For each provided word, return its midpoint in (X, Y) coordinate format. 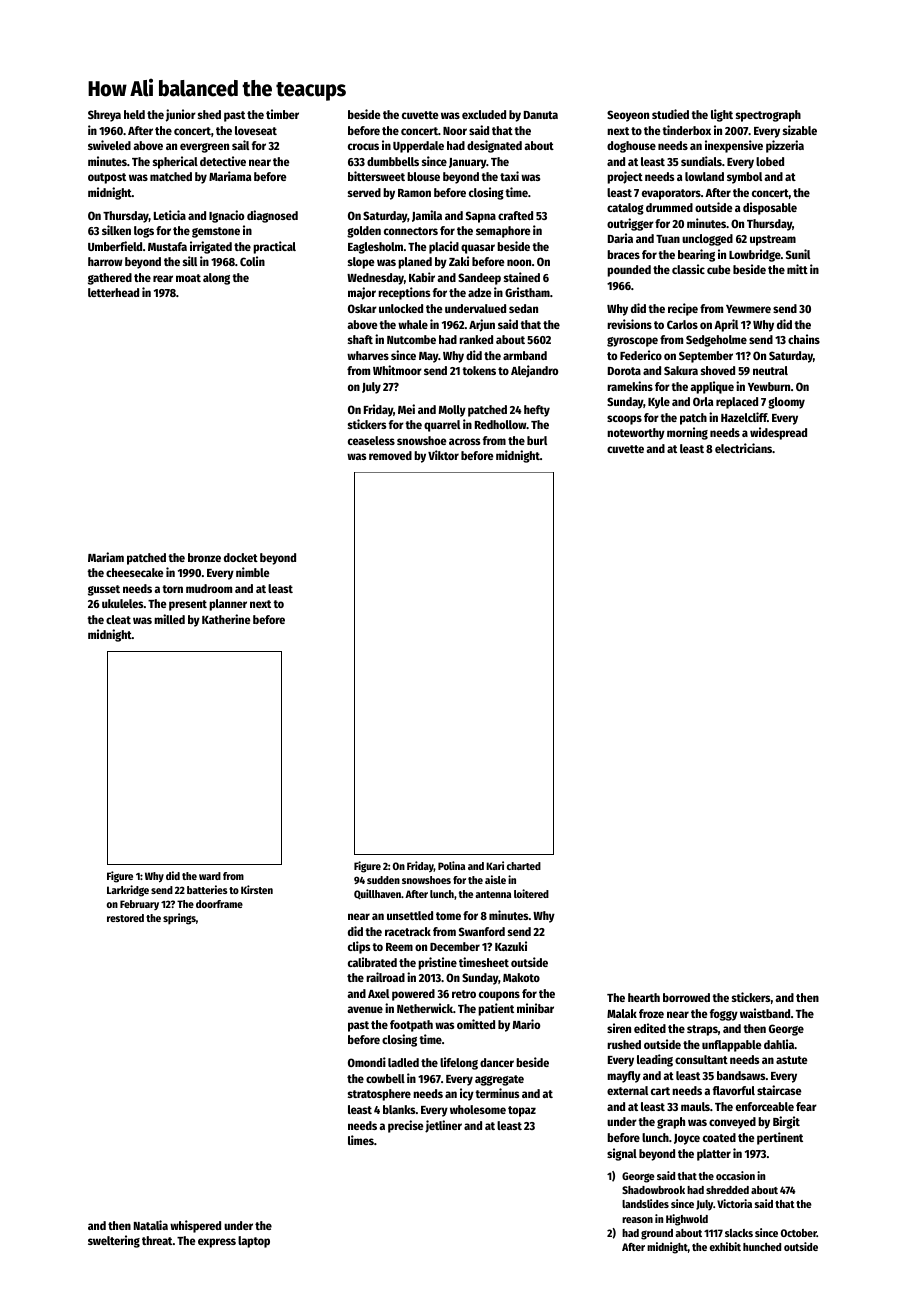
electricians (743, 448)
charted (524, 866)
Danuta (541, 115)
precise (406, 1126)
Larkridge (128, 891)
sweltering (114, 1241)
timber (282, 114)
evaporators (671, 194)
